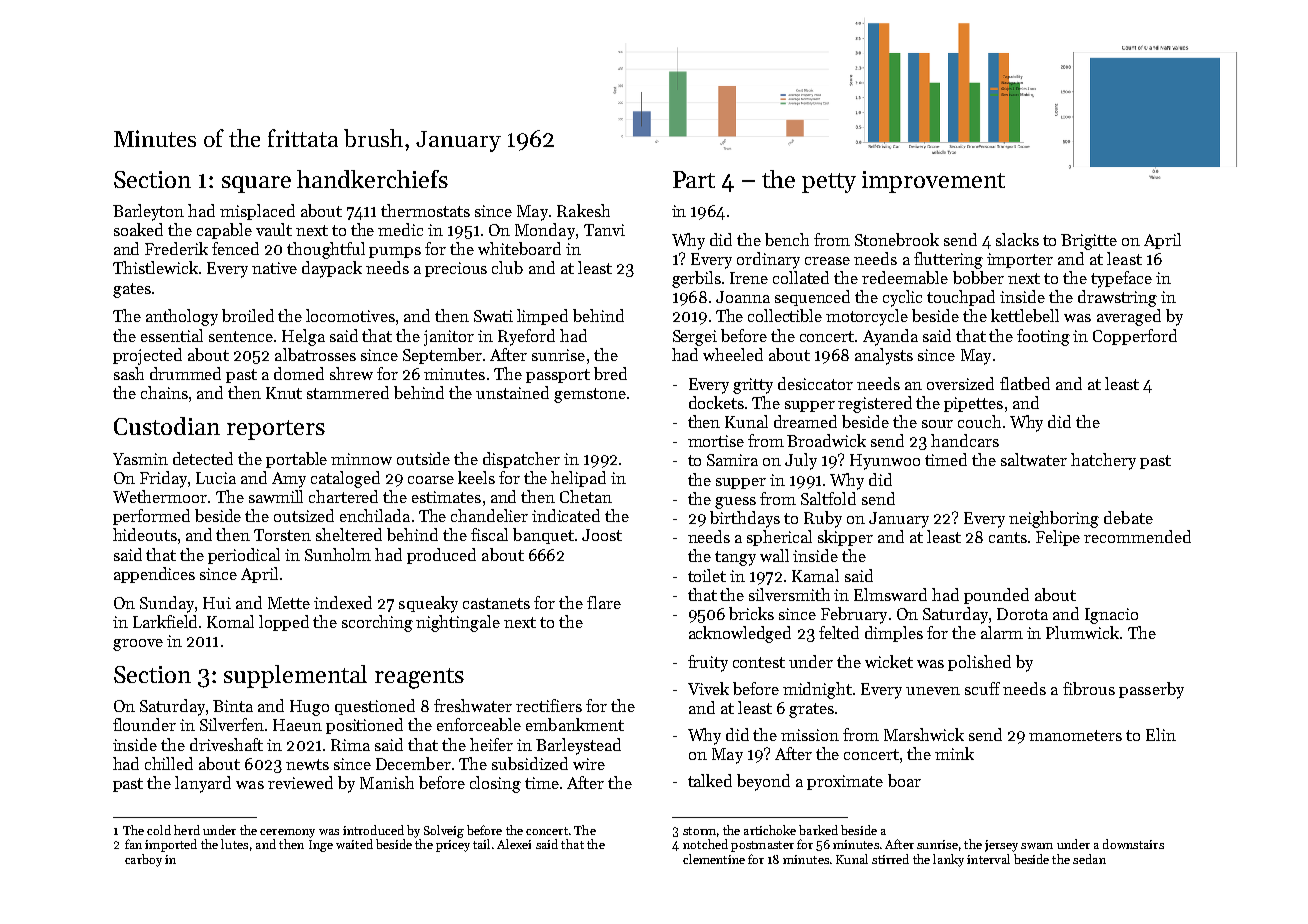 The height and width of the image is (924, 1308). I want to click on chains, so click(164, 392).
